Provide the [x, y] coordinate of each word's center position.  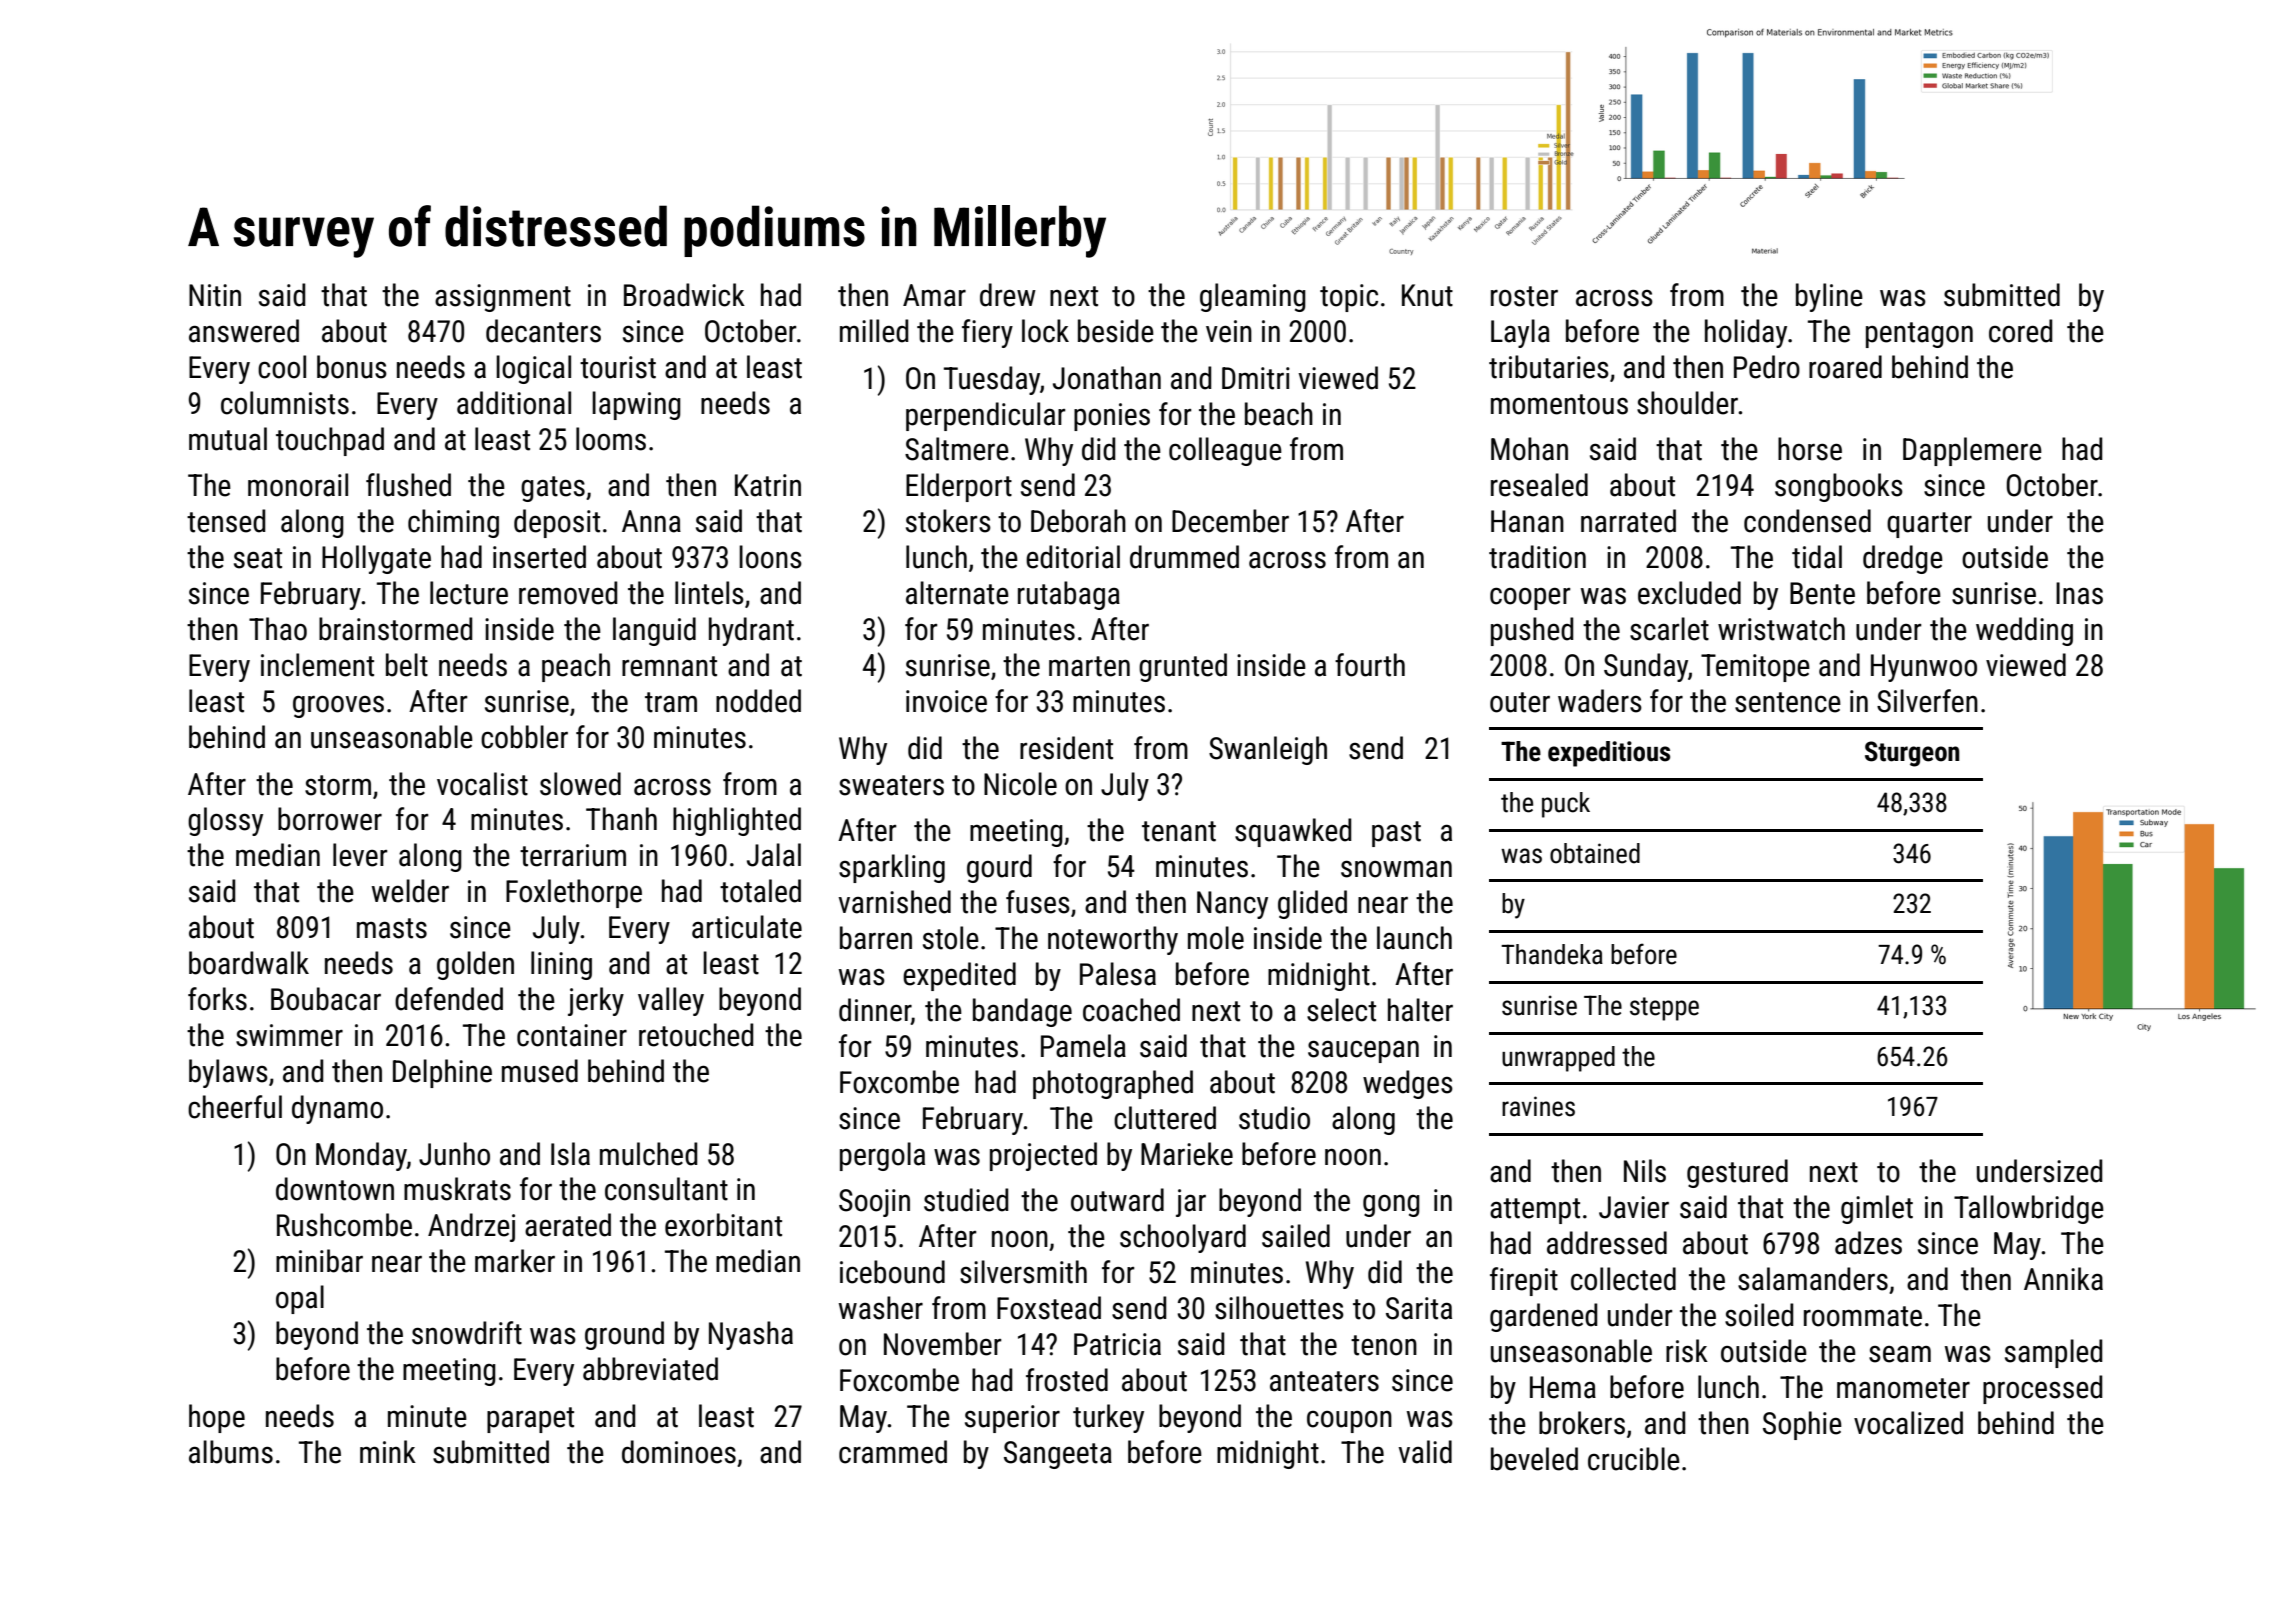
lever [360, 855]
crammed [893, 1452]
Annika [2063, 1279]
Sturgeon [1912, 754]
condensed [1807, 521]
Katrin [768, 485]
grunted [1183, 667]
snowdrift [467, 1333]
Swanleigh [1268, 750]
